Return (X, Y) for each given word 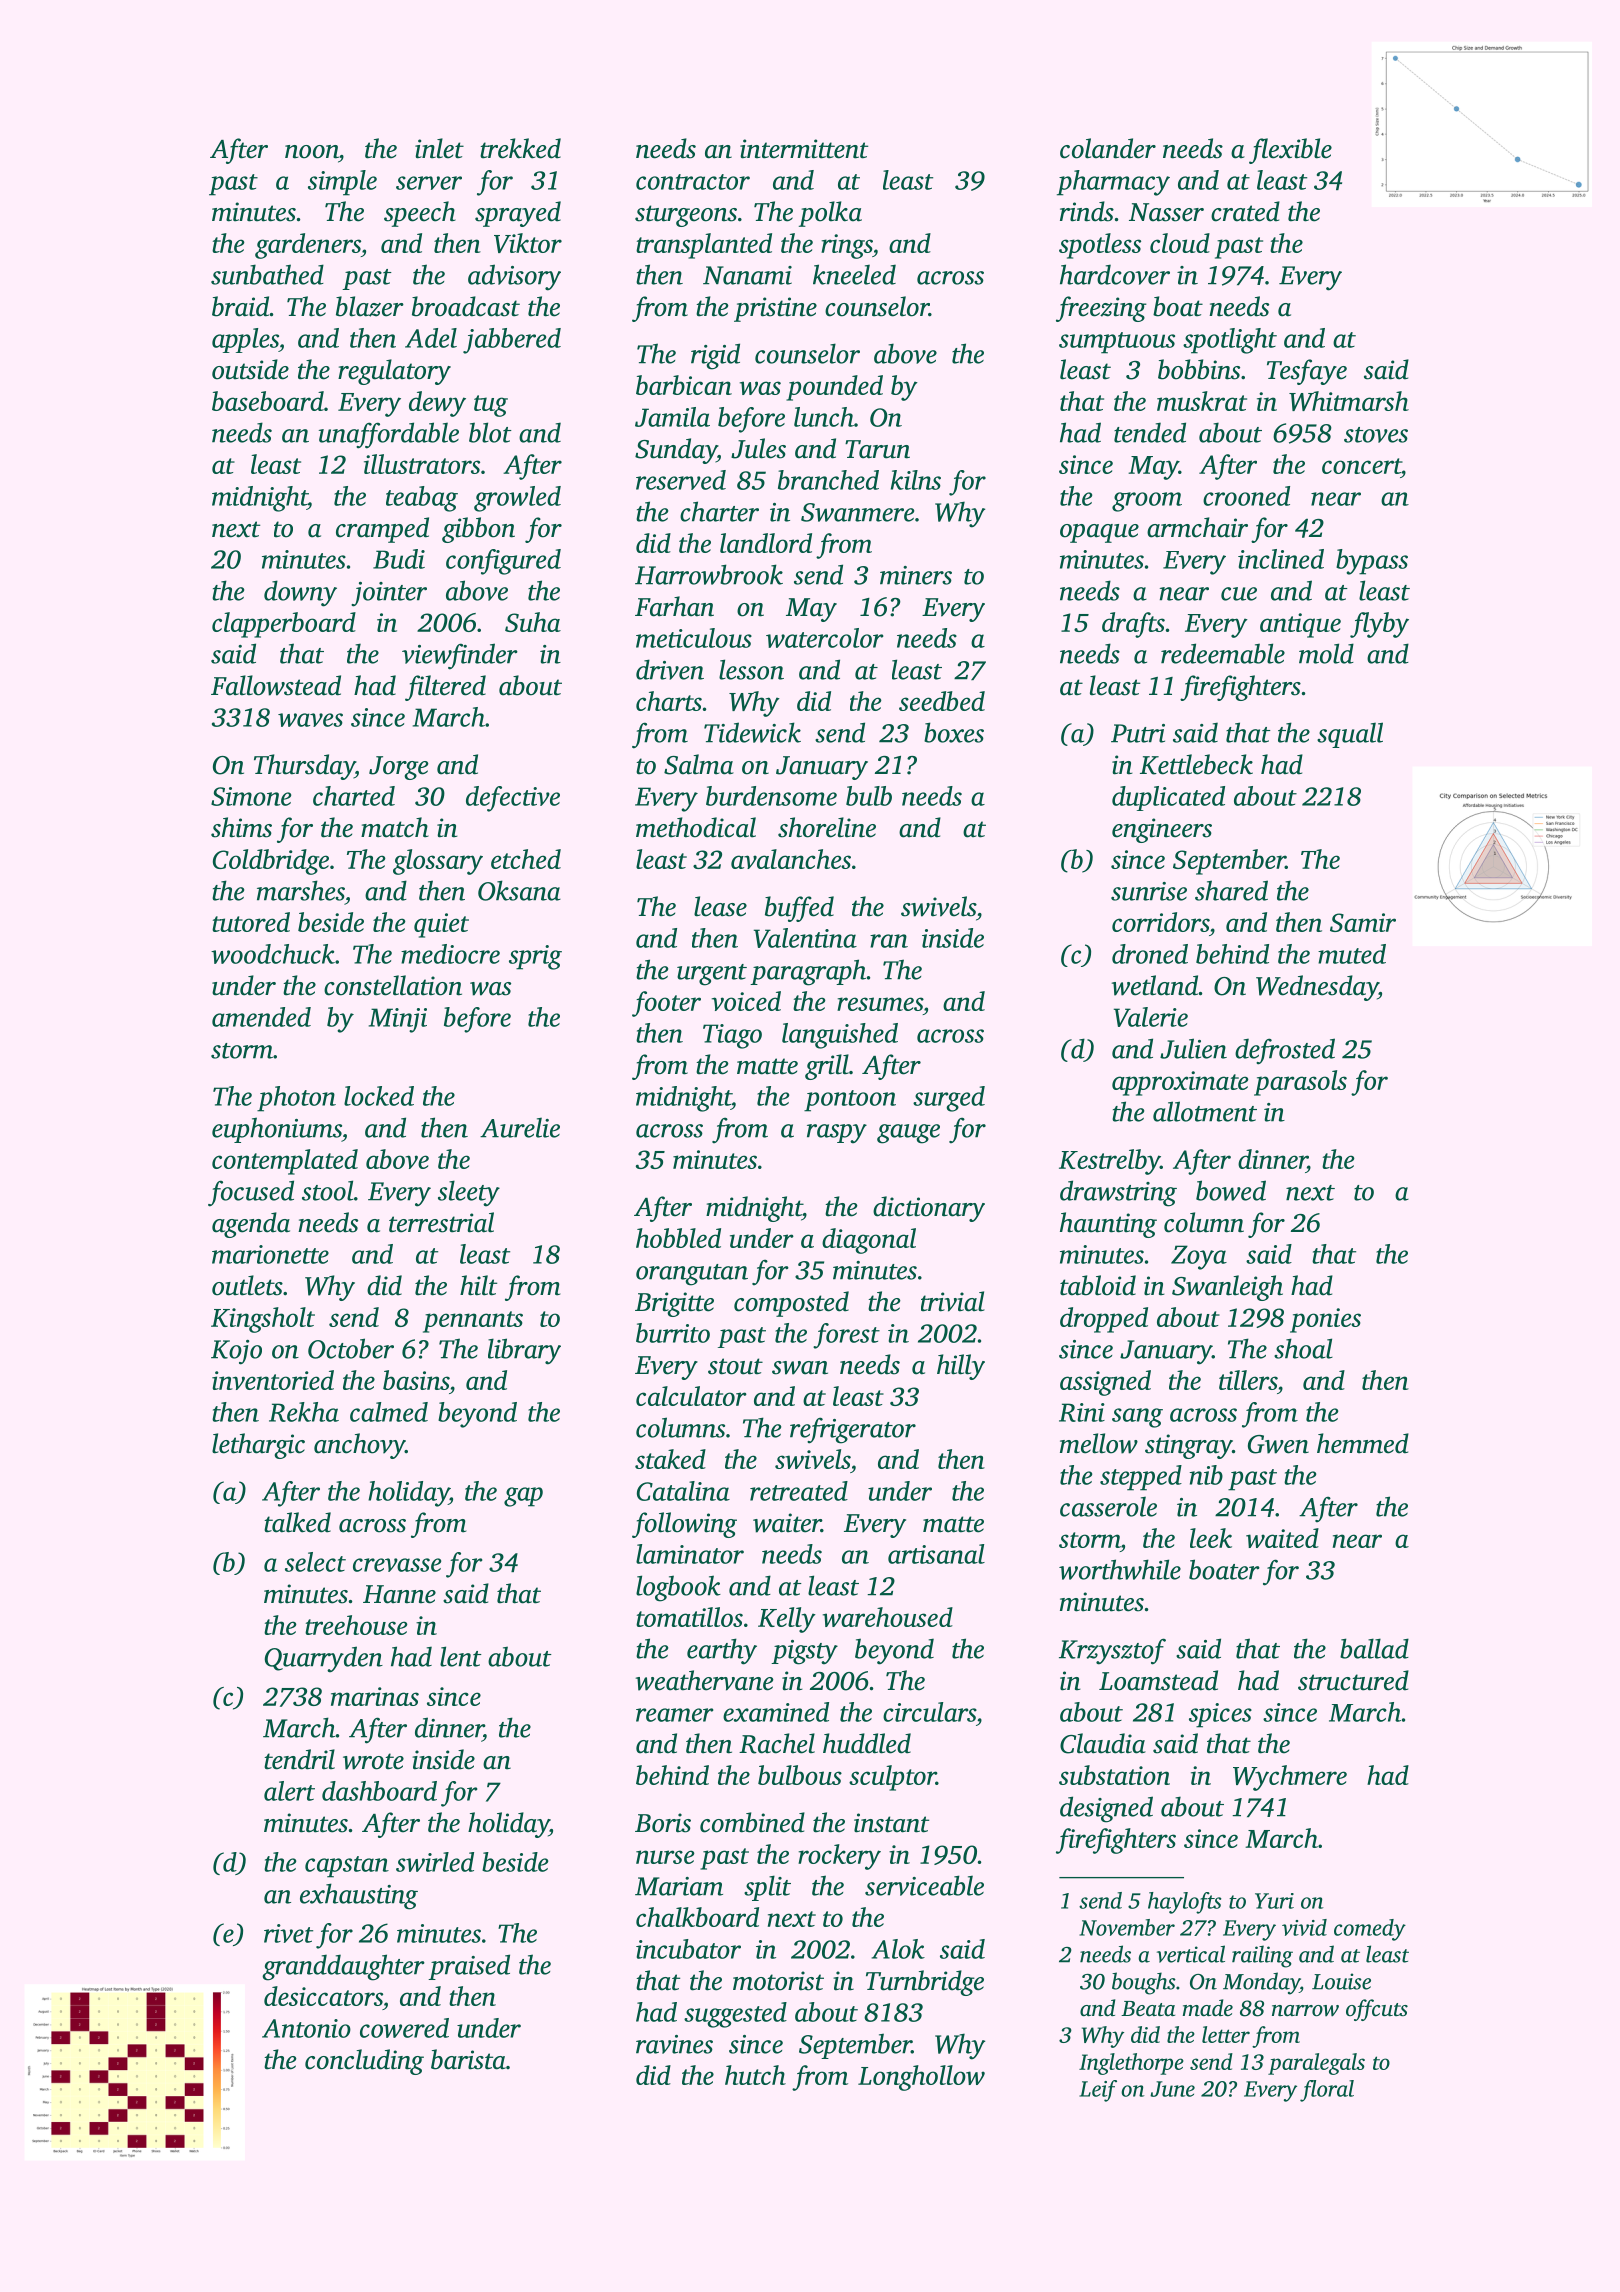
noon (312, 152)
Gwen (1278, 1444)
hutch (755, 2075)
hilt (478, 1285)
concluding (364, 2062)
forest (846, 1336)
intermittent (804, 149)
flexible (1290, 151)
